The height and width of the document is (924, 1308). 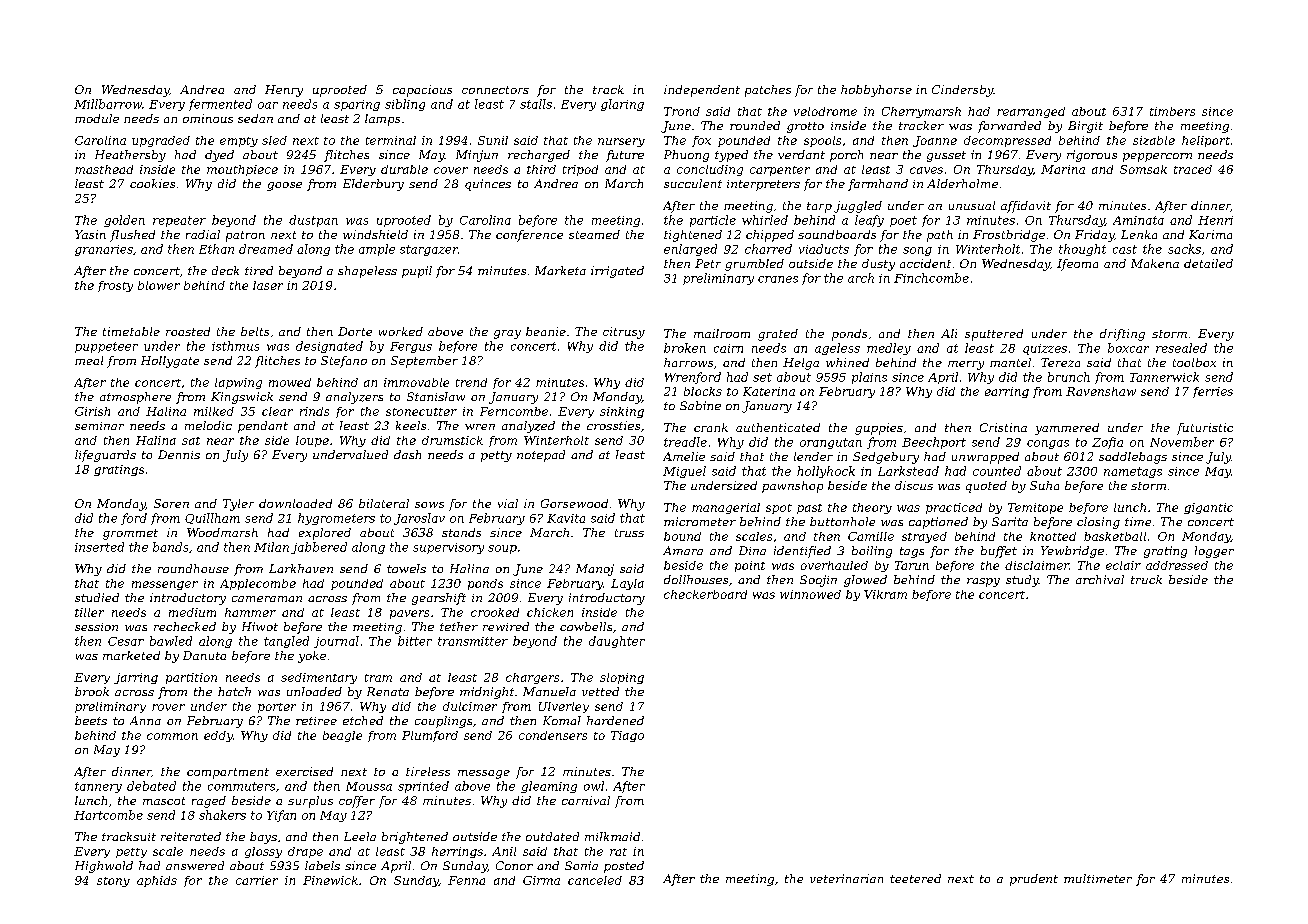 I want to click on Manoj, so click(x=595, y=570).
